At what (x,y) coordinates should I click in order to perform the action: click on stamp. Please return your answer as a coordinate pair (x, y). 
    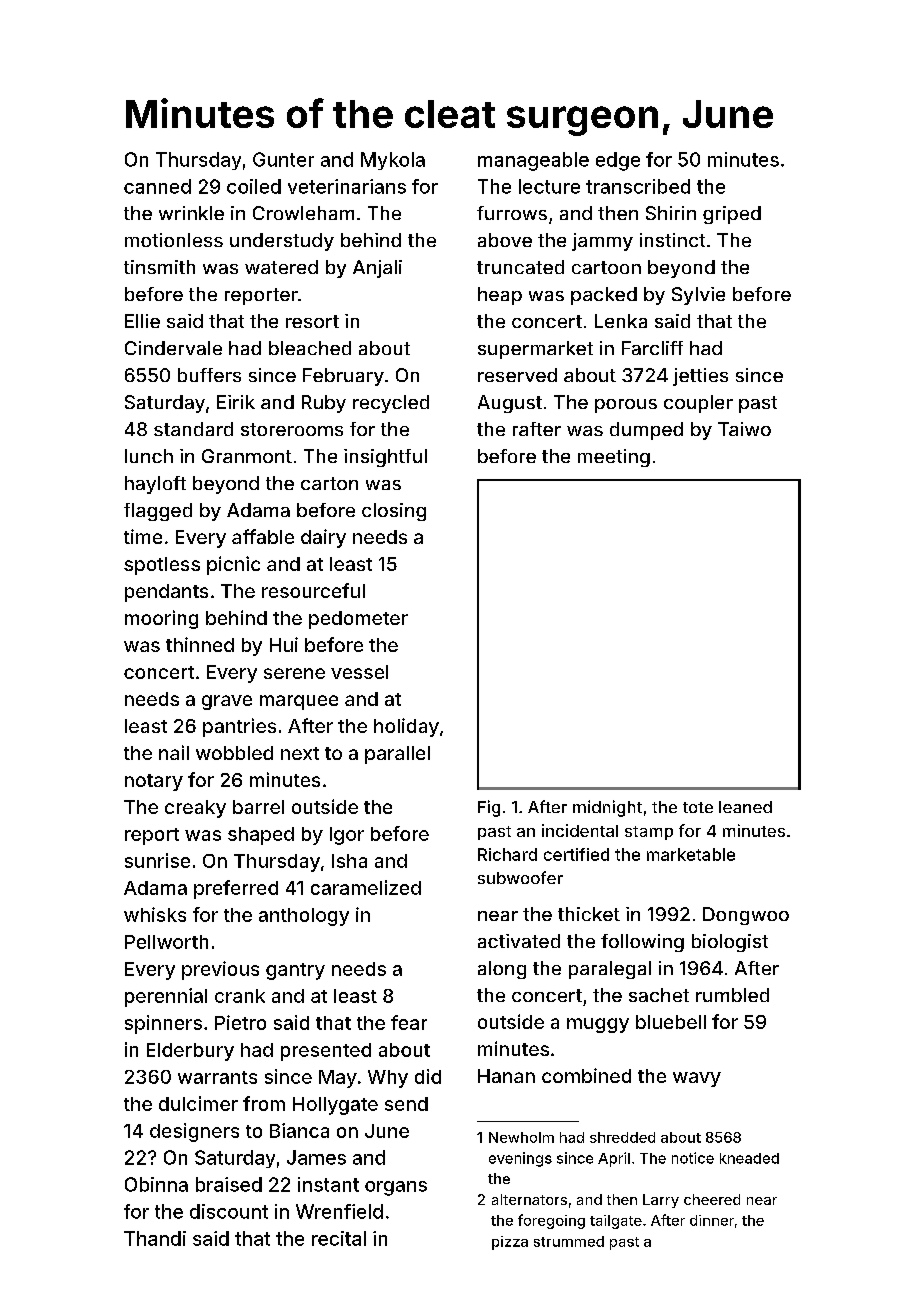
    Looking at the image, I should click on (649, 833).
